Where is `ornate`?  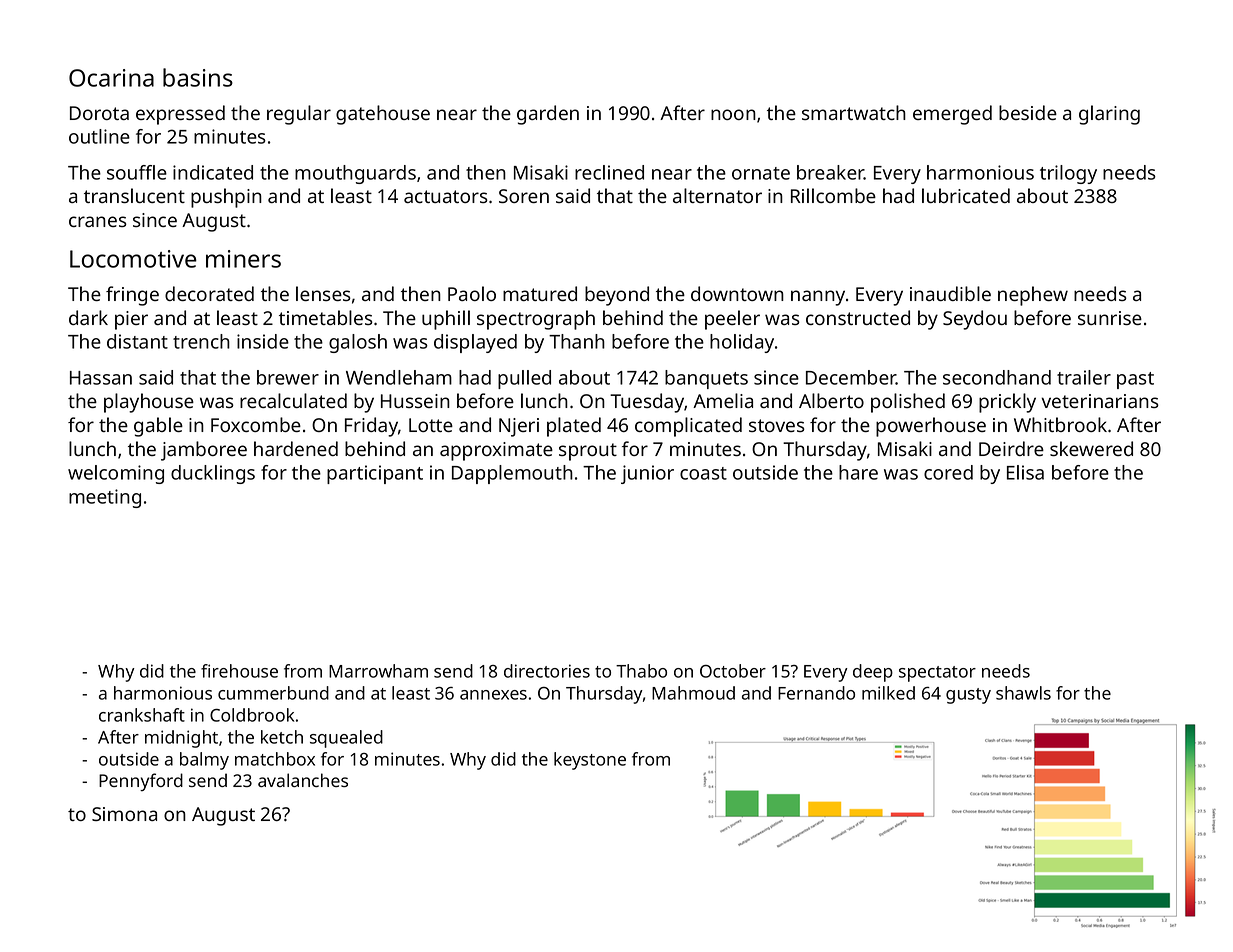
ornate is located at coordinates (761, 173).
